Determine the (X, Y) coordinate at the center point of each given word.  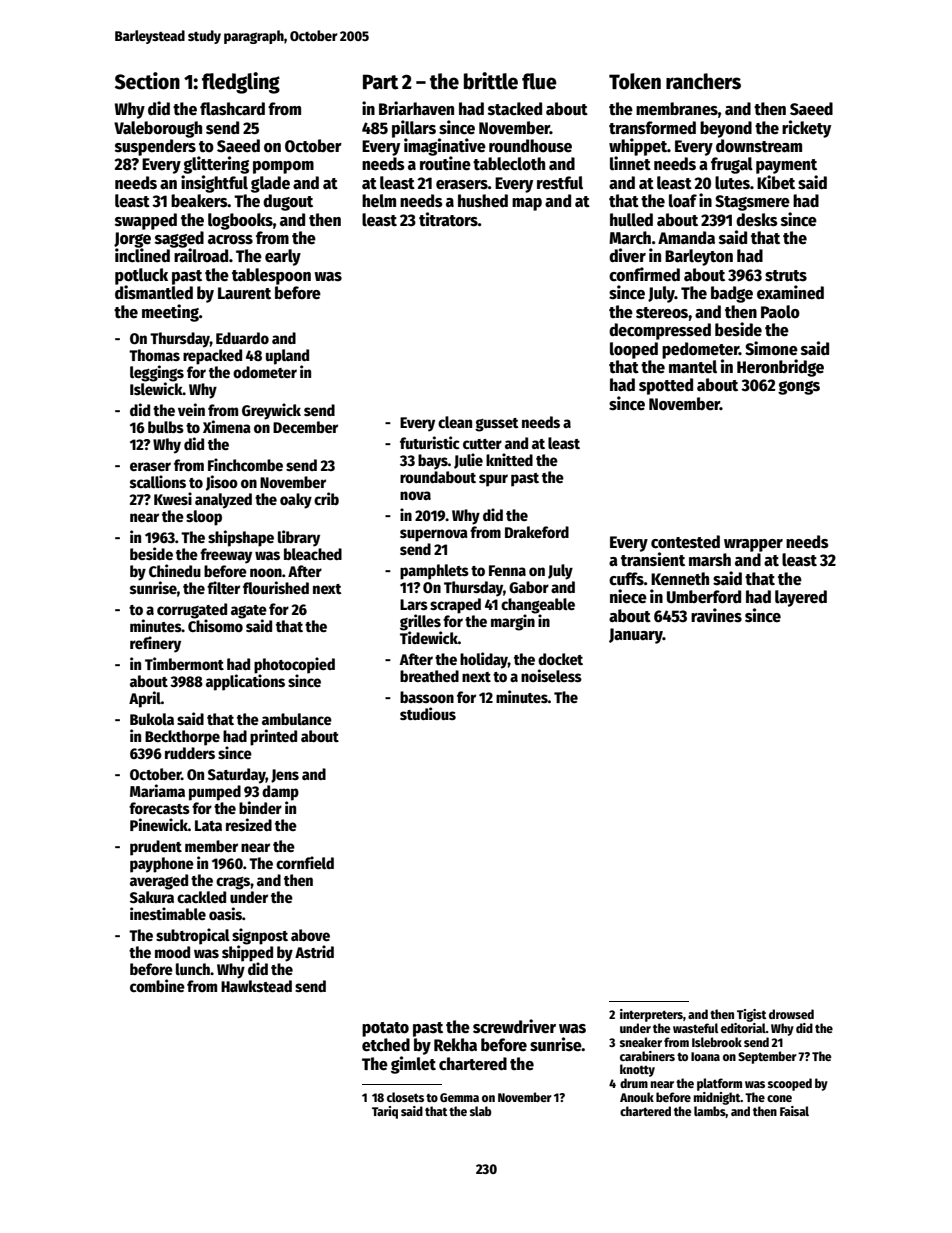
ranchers (703, 81)
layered (801, 598)
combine (157, 985)
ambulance (297, 719)
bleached (313, 554)
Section (147, 81)
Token (635, 81)
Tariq (385, 1112)
